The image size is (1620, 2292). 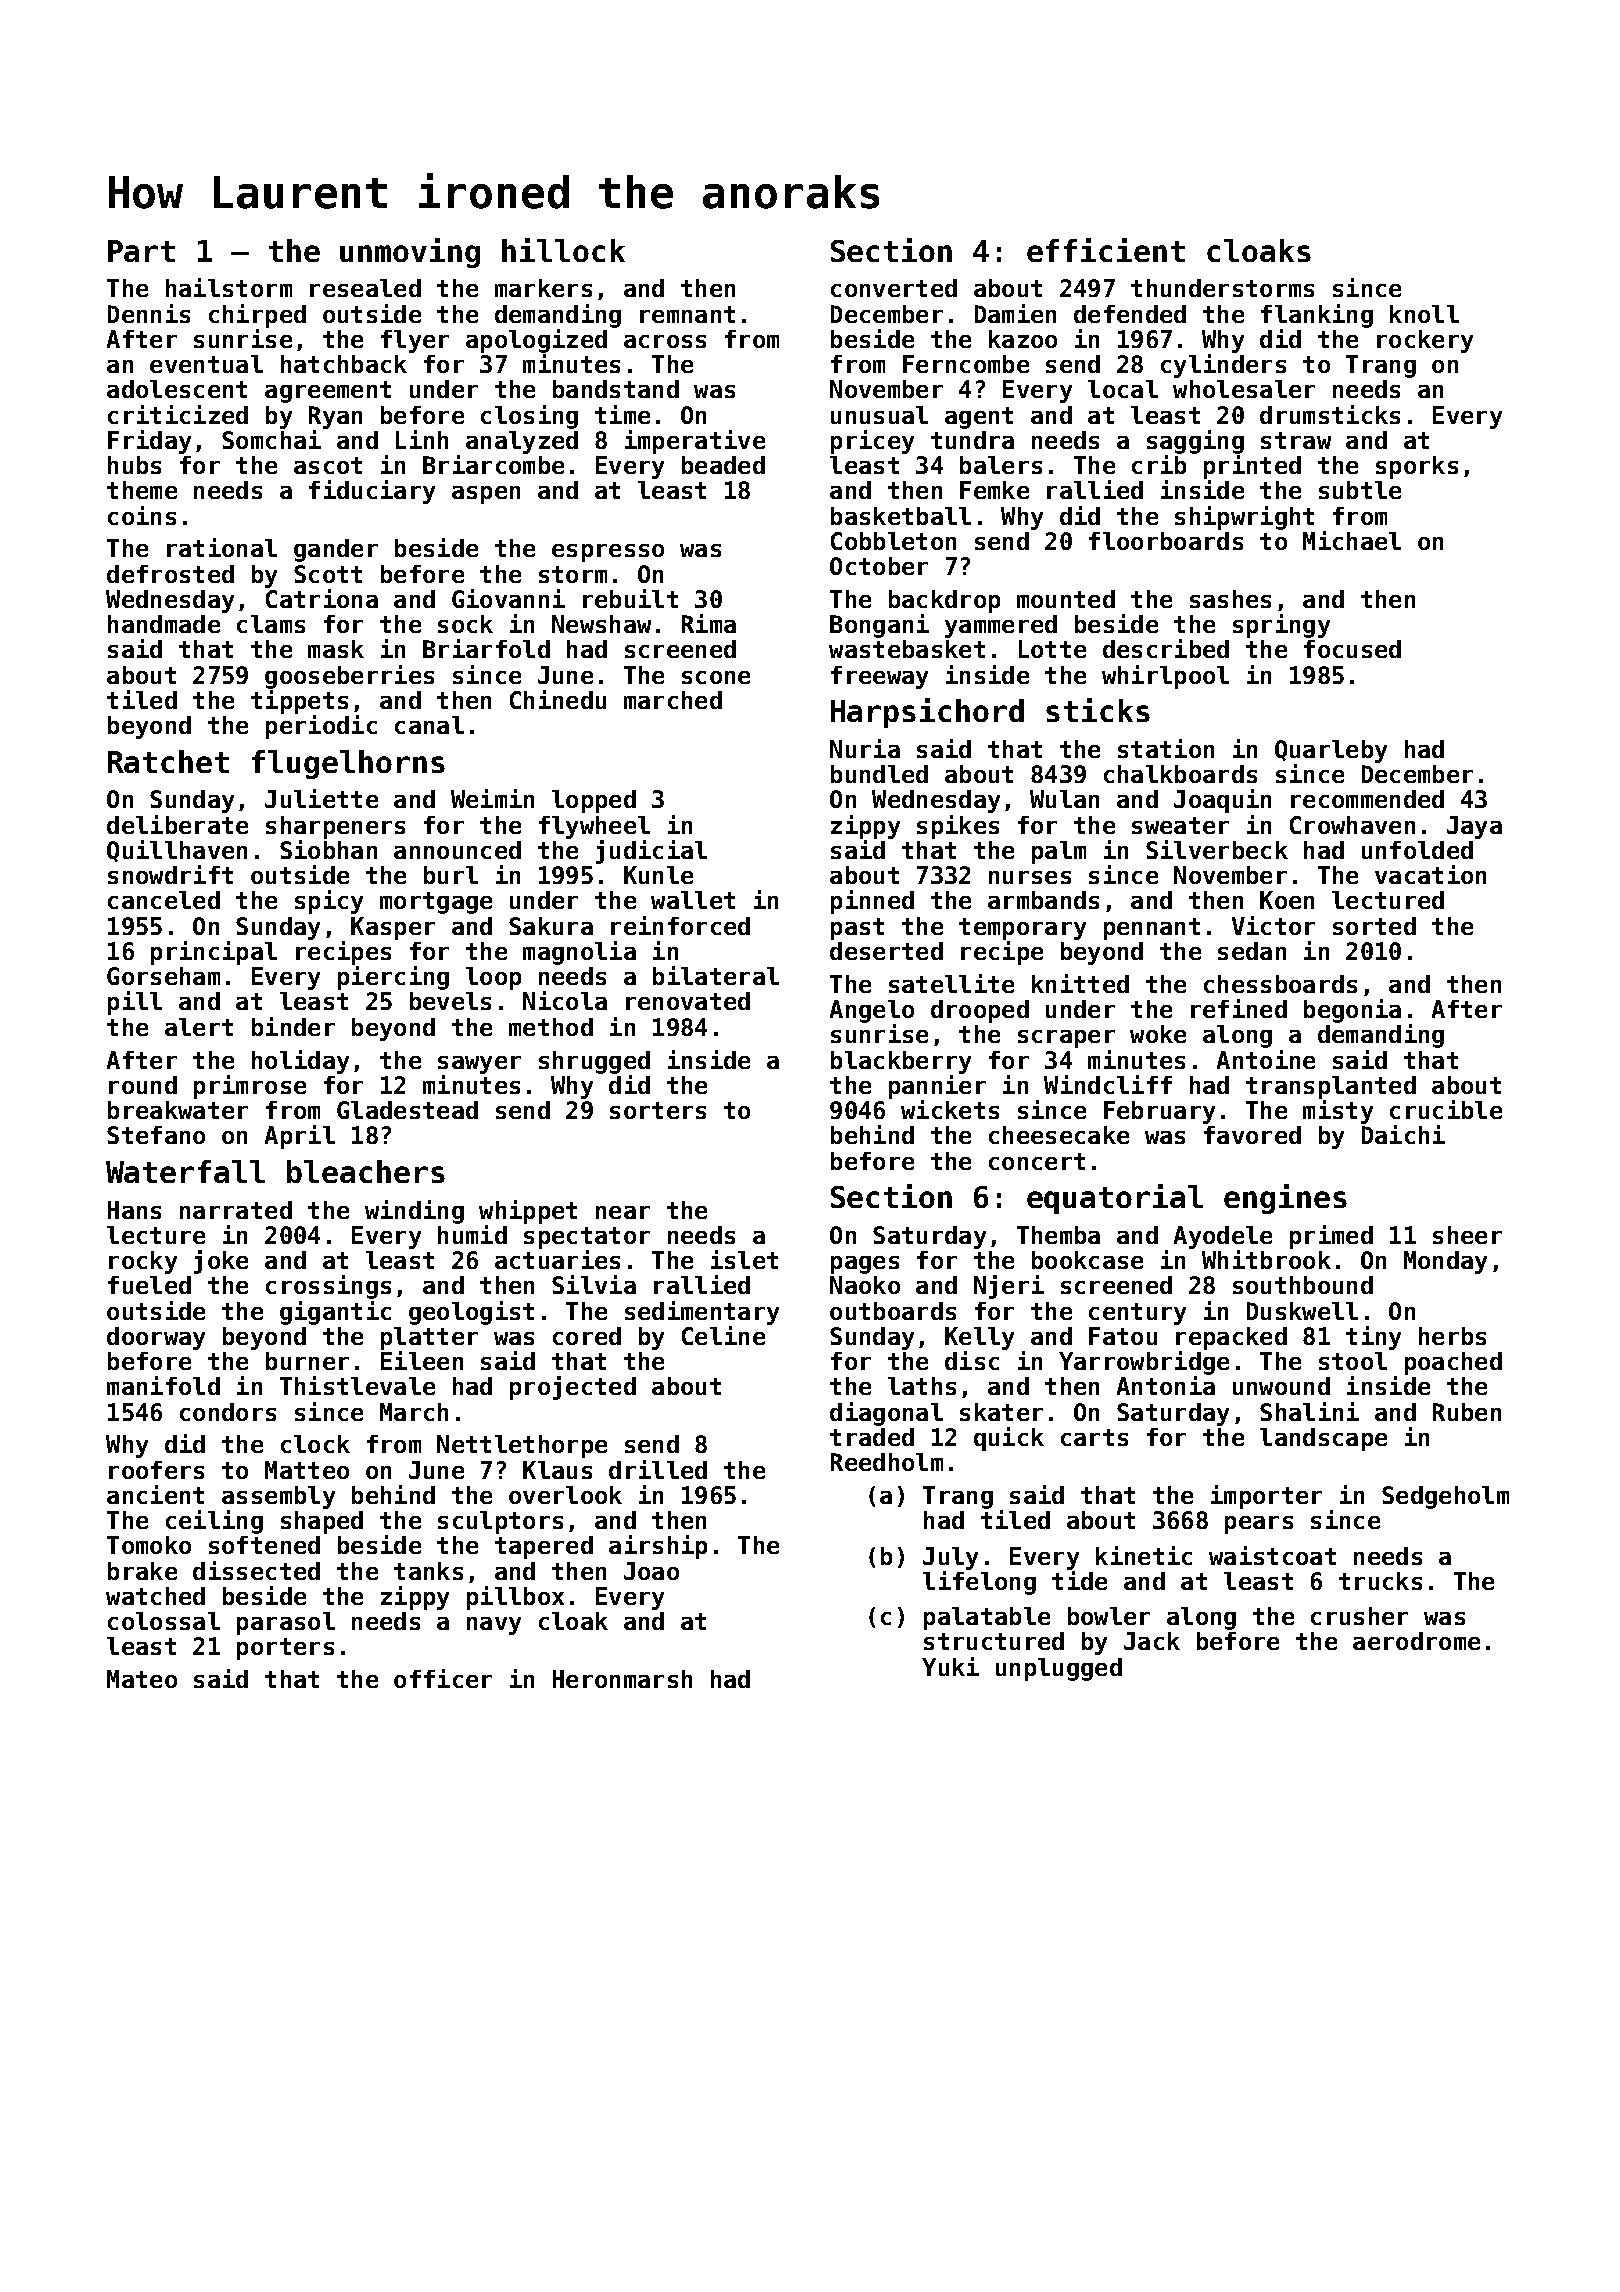 I want to click on Quarleby, so click(x=1331, y=751).
